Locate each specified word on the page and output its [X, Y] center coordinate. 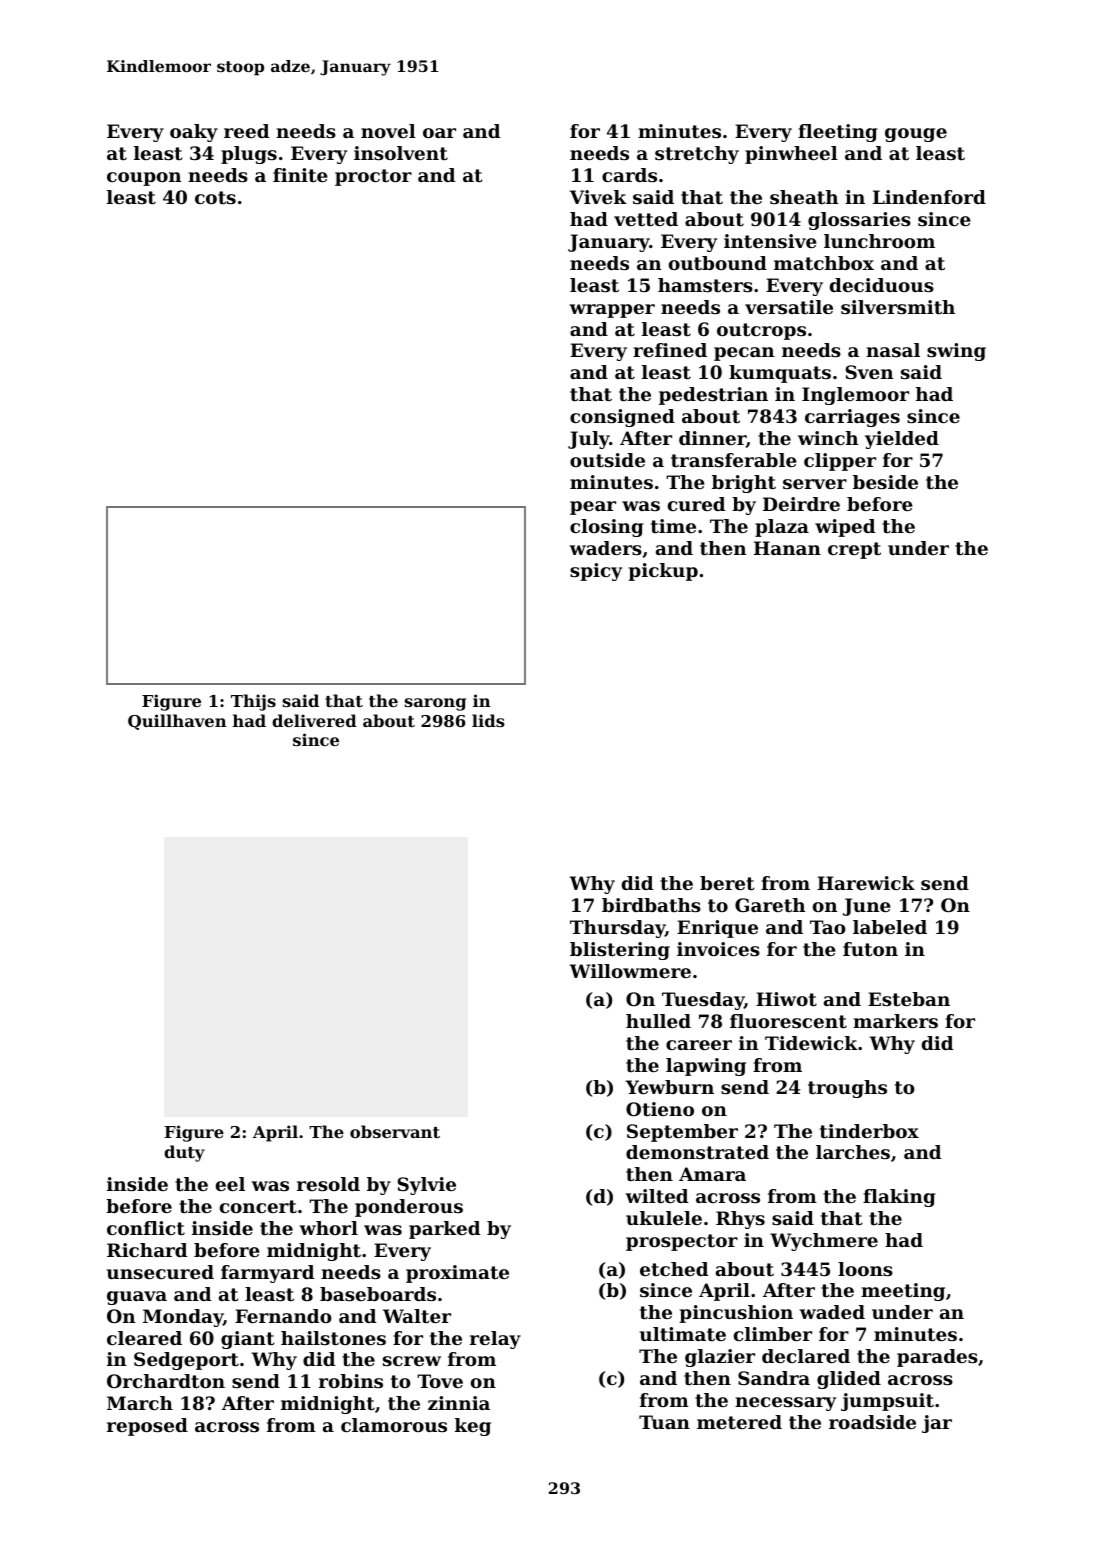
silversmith [898, 307]
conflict [146, 1228]
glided [849, 1380]
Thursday [617, 929]
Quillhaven [177, 722]
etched [674, 1269]
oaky [194, 133]
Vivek [598, 197]
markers [895, 1021]
